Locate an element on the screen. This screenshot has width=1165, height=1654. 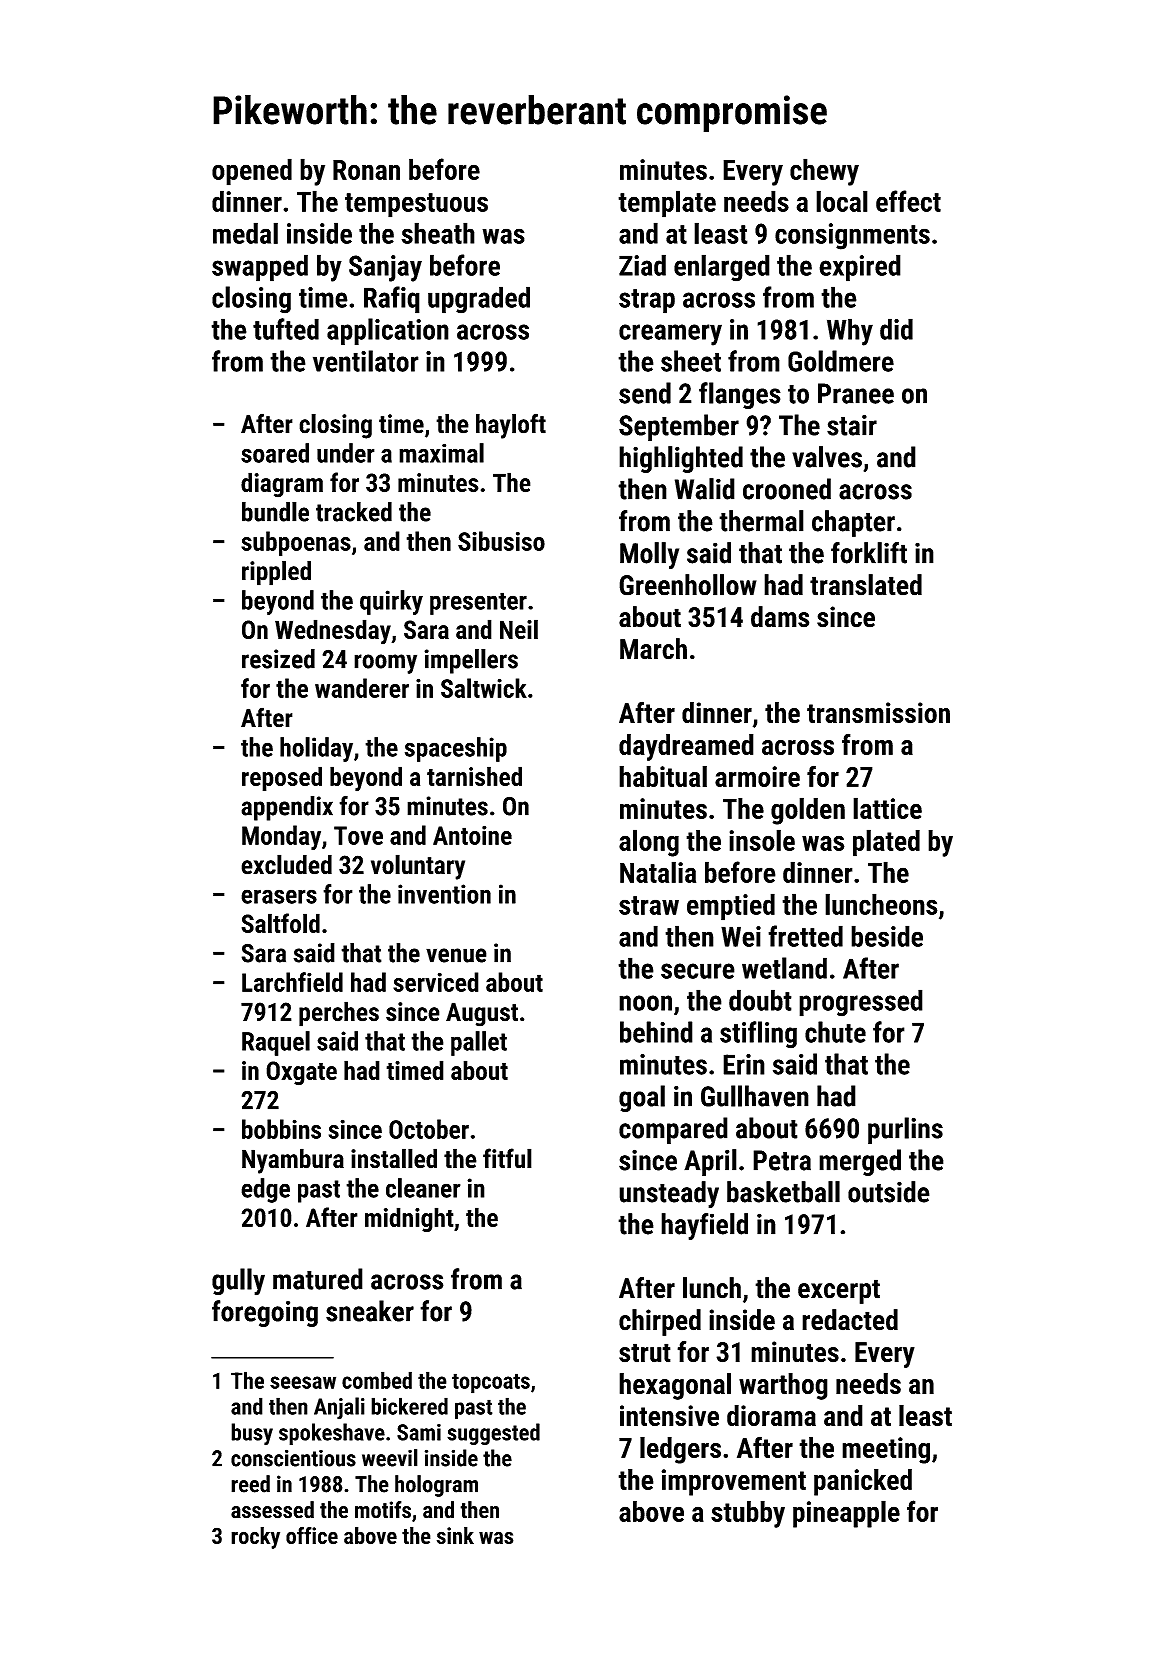
effect is located at coordinates (908, 201).
